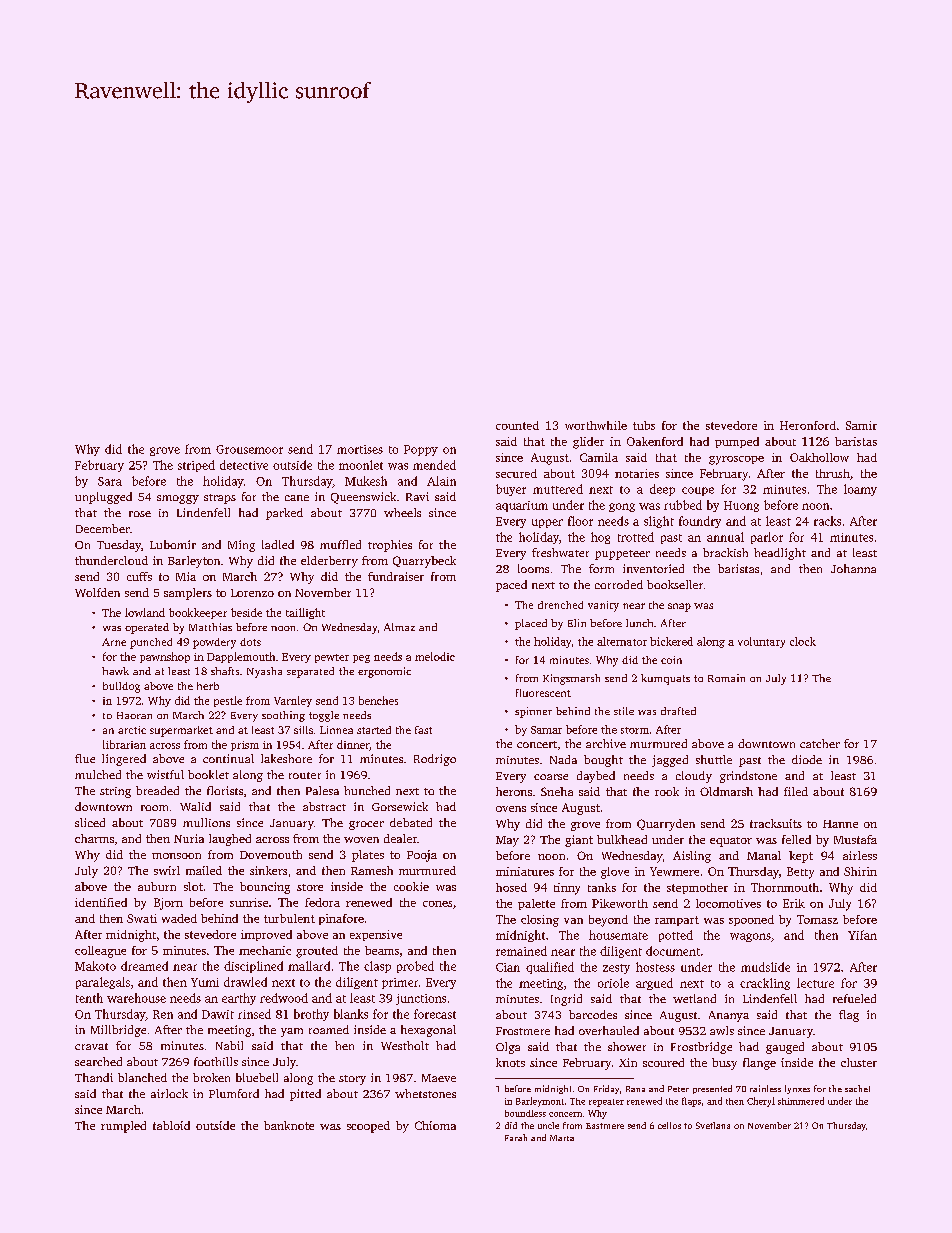  I want to click on counted, so click(517, 425).
